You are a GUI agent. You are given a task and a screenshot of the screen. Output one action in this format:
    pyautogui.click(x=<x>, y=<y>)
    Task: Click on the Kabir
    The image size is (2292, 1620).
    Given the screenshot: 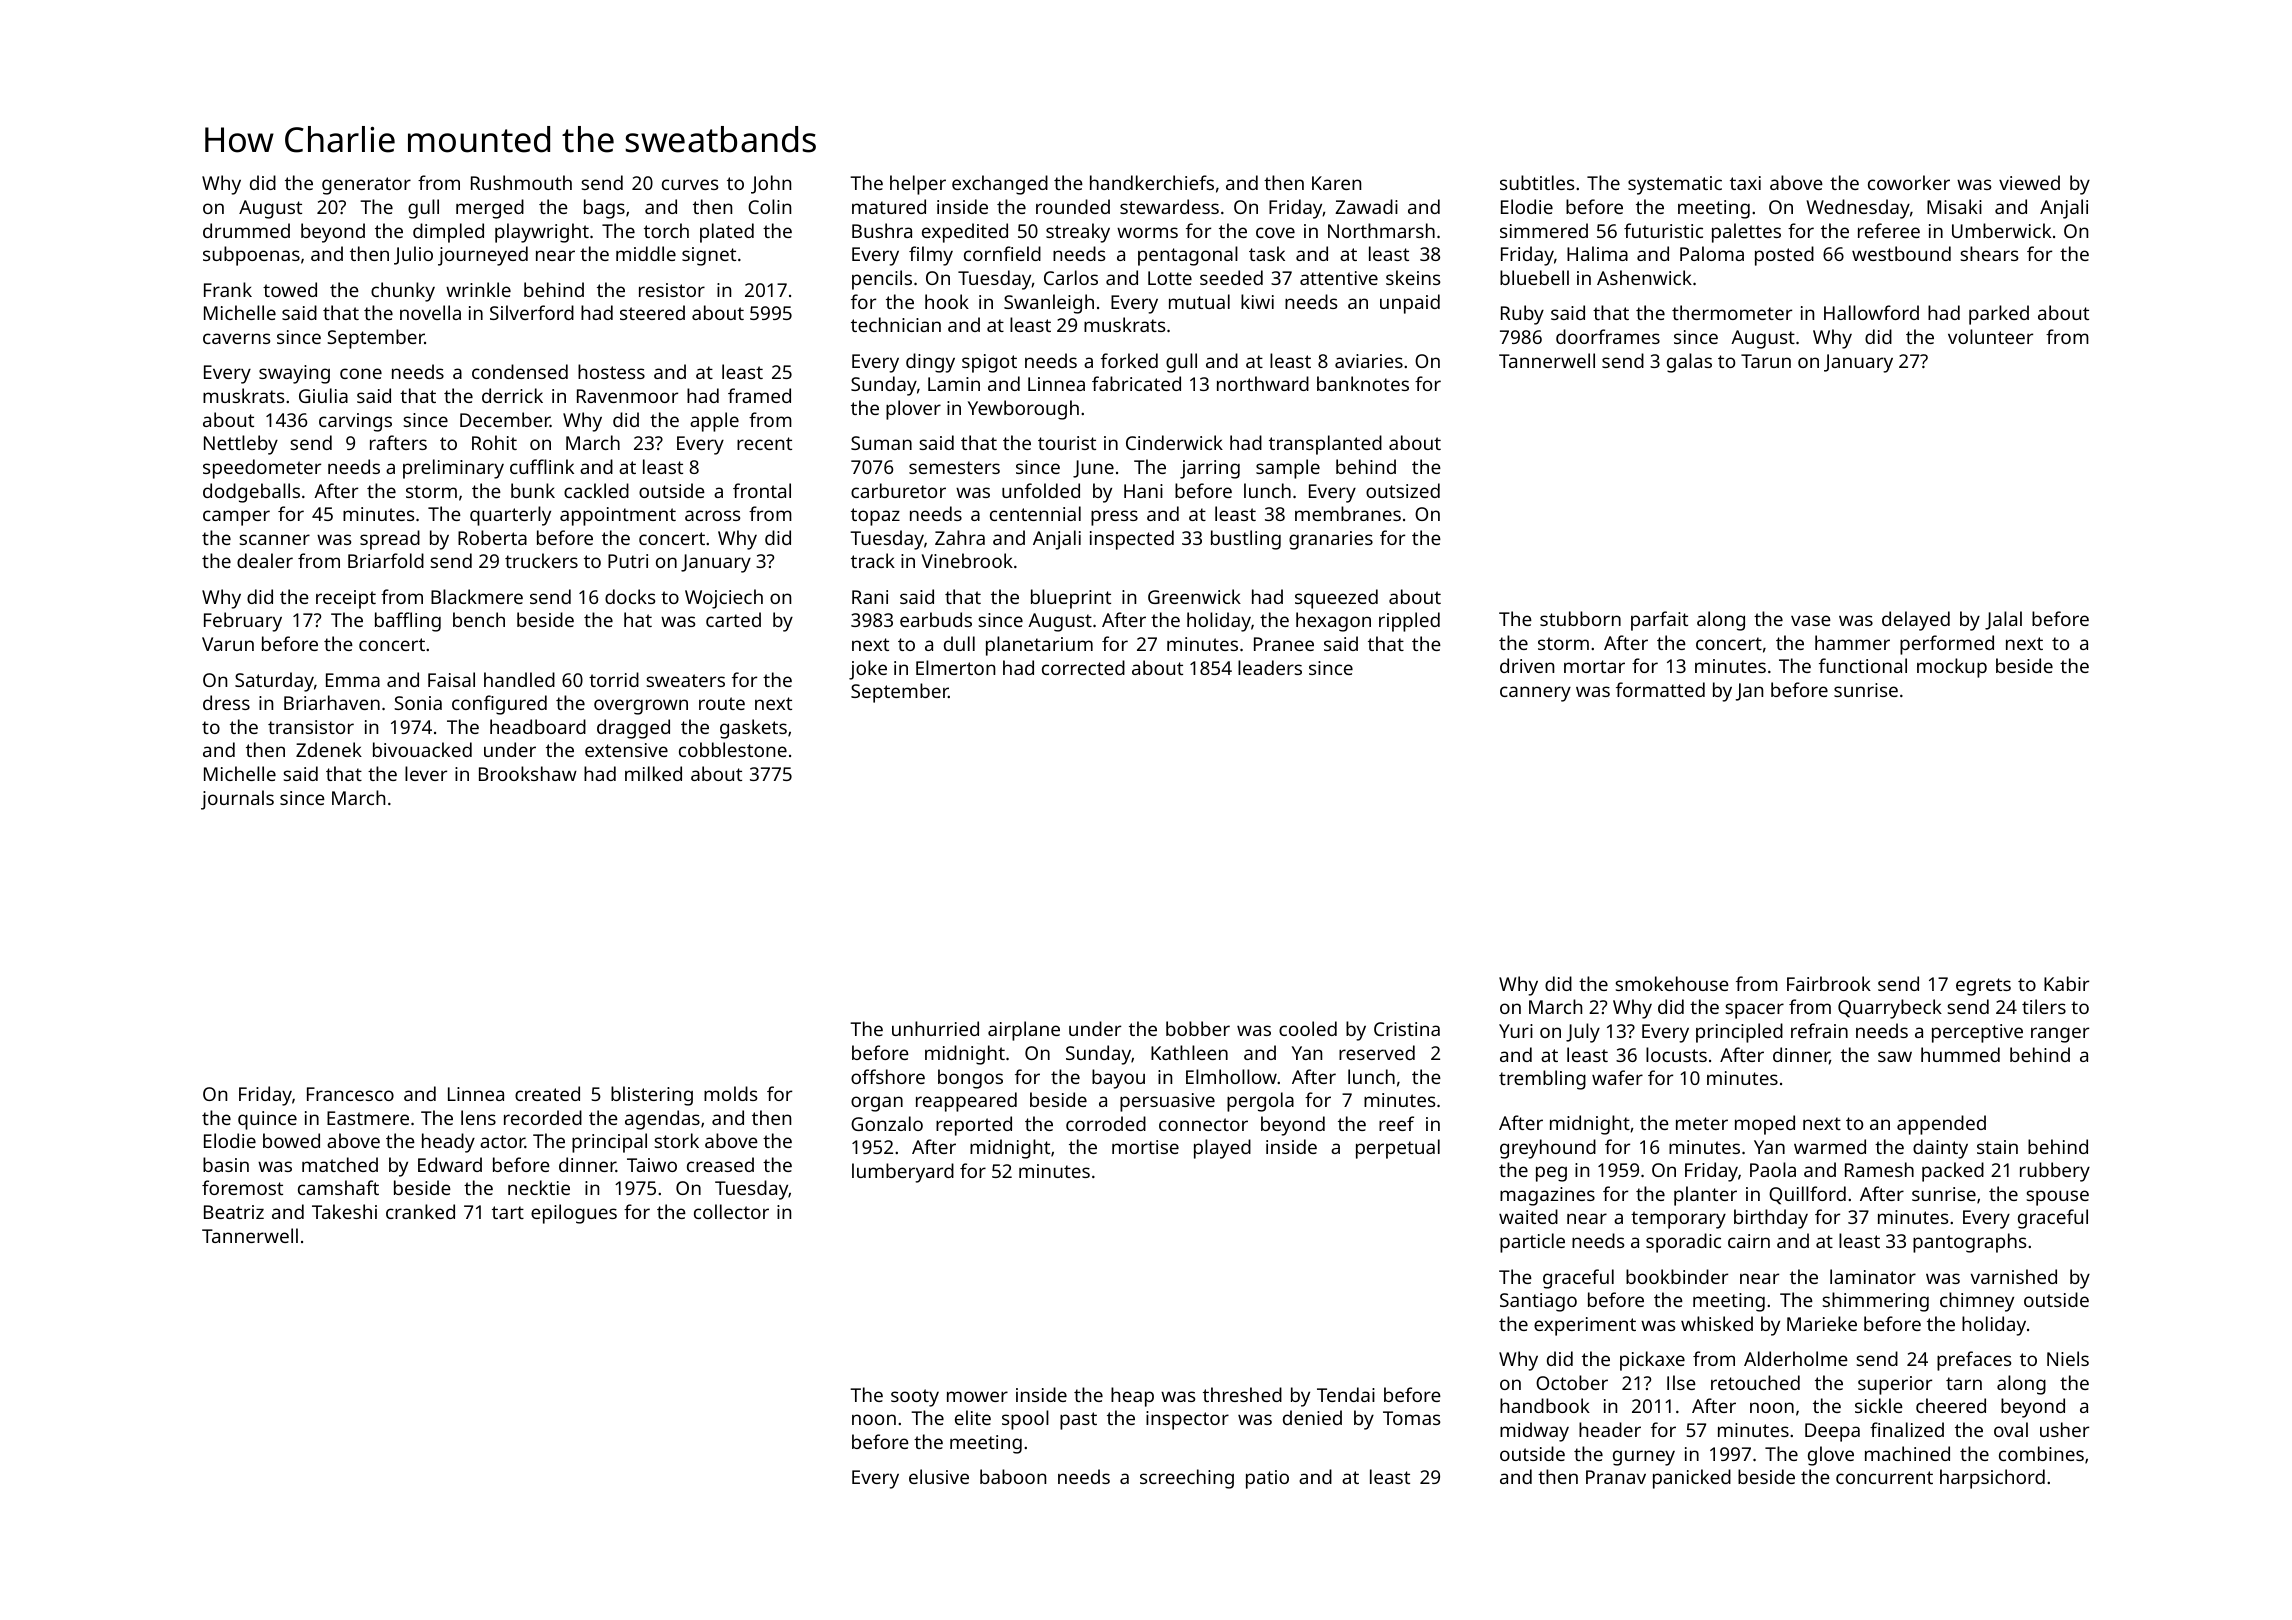 What is the action you would take?
    pyautogui.click(x=2066, y=983)
